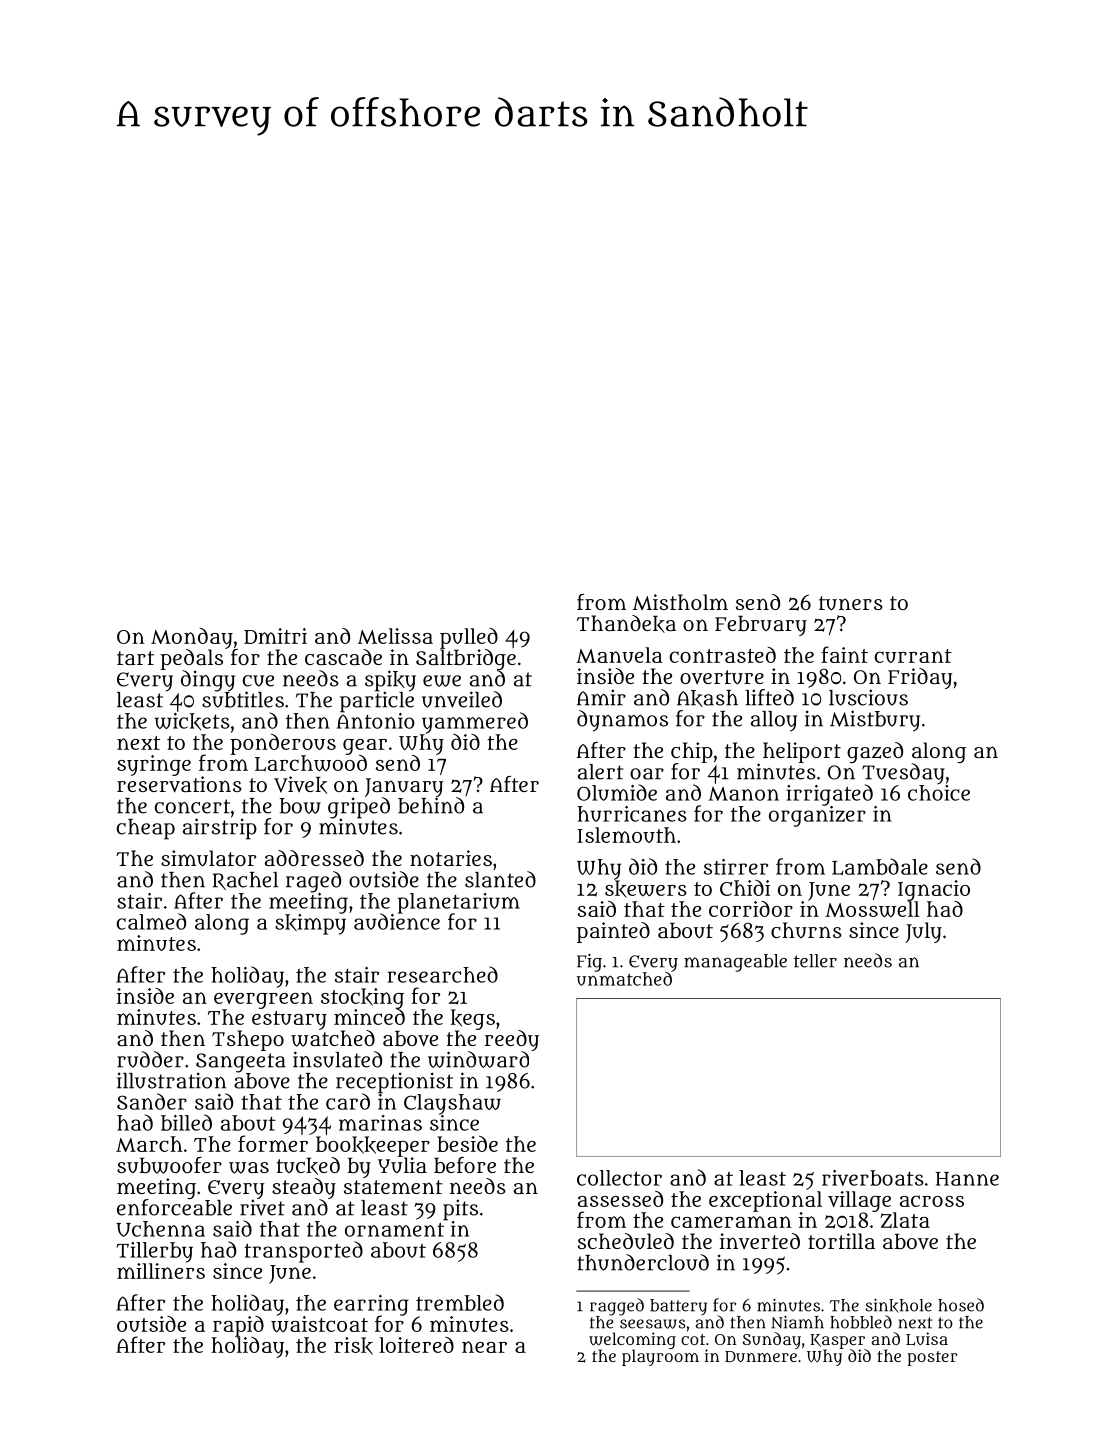 This screenshot has height=1445, width=1117. What do you see at coordinates (467, 1144) in the screenshot?
I see `beside` at bounding box center [467, 1144].
